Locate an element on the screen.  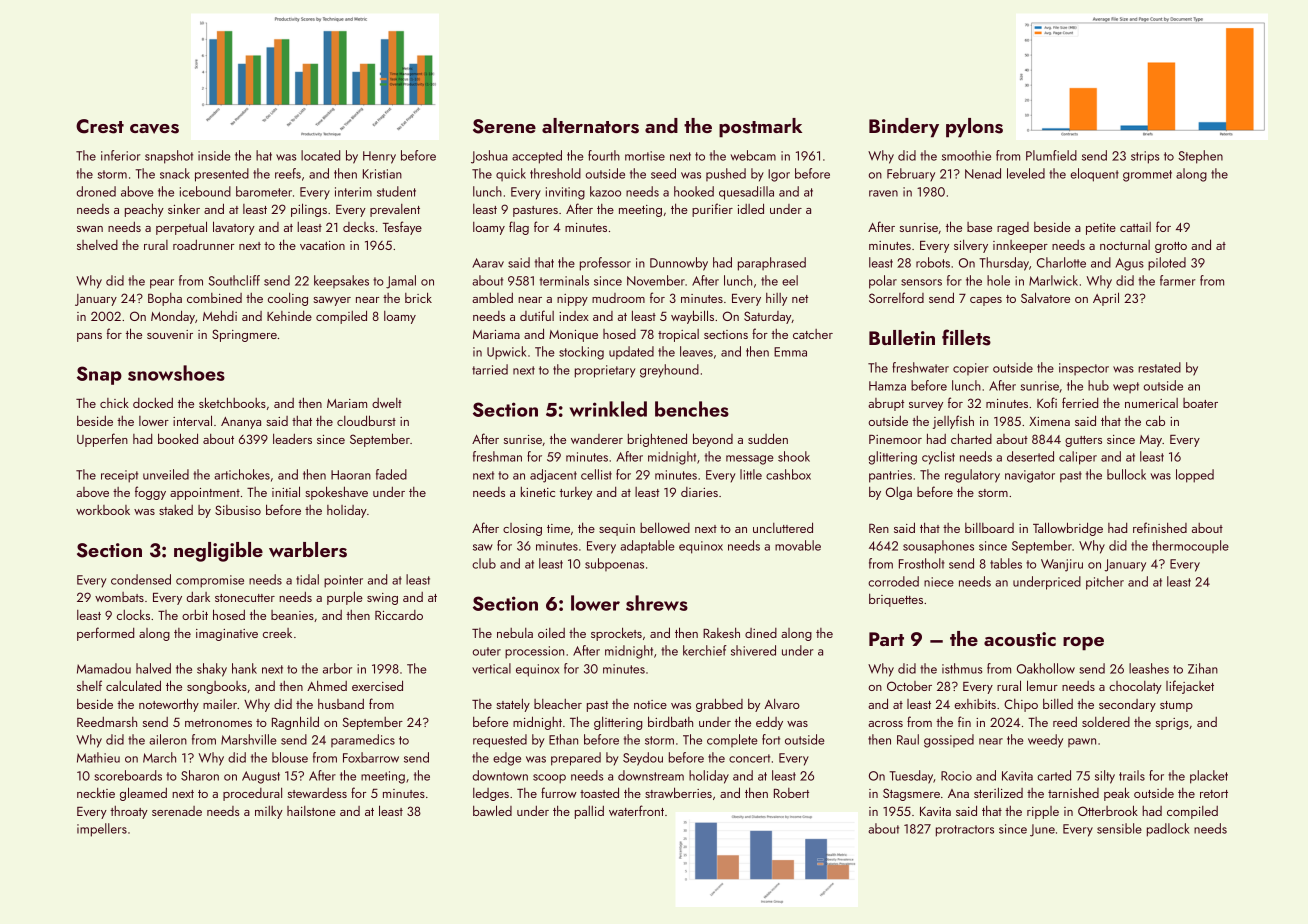
movable is located at coordinates (798, 545).
